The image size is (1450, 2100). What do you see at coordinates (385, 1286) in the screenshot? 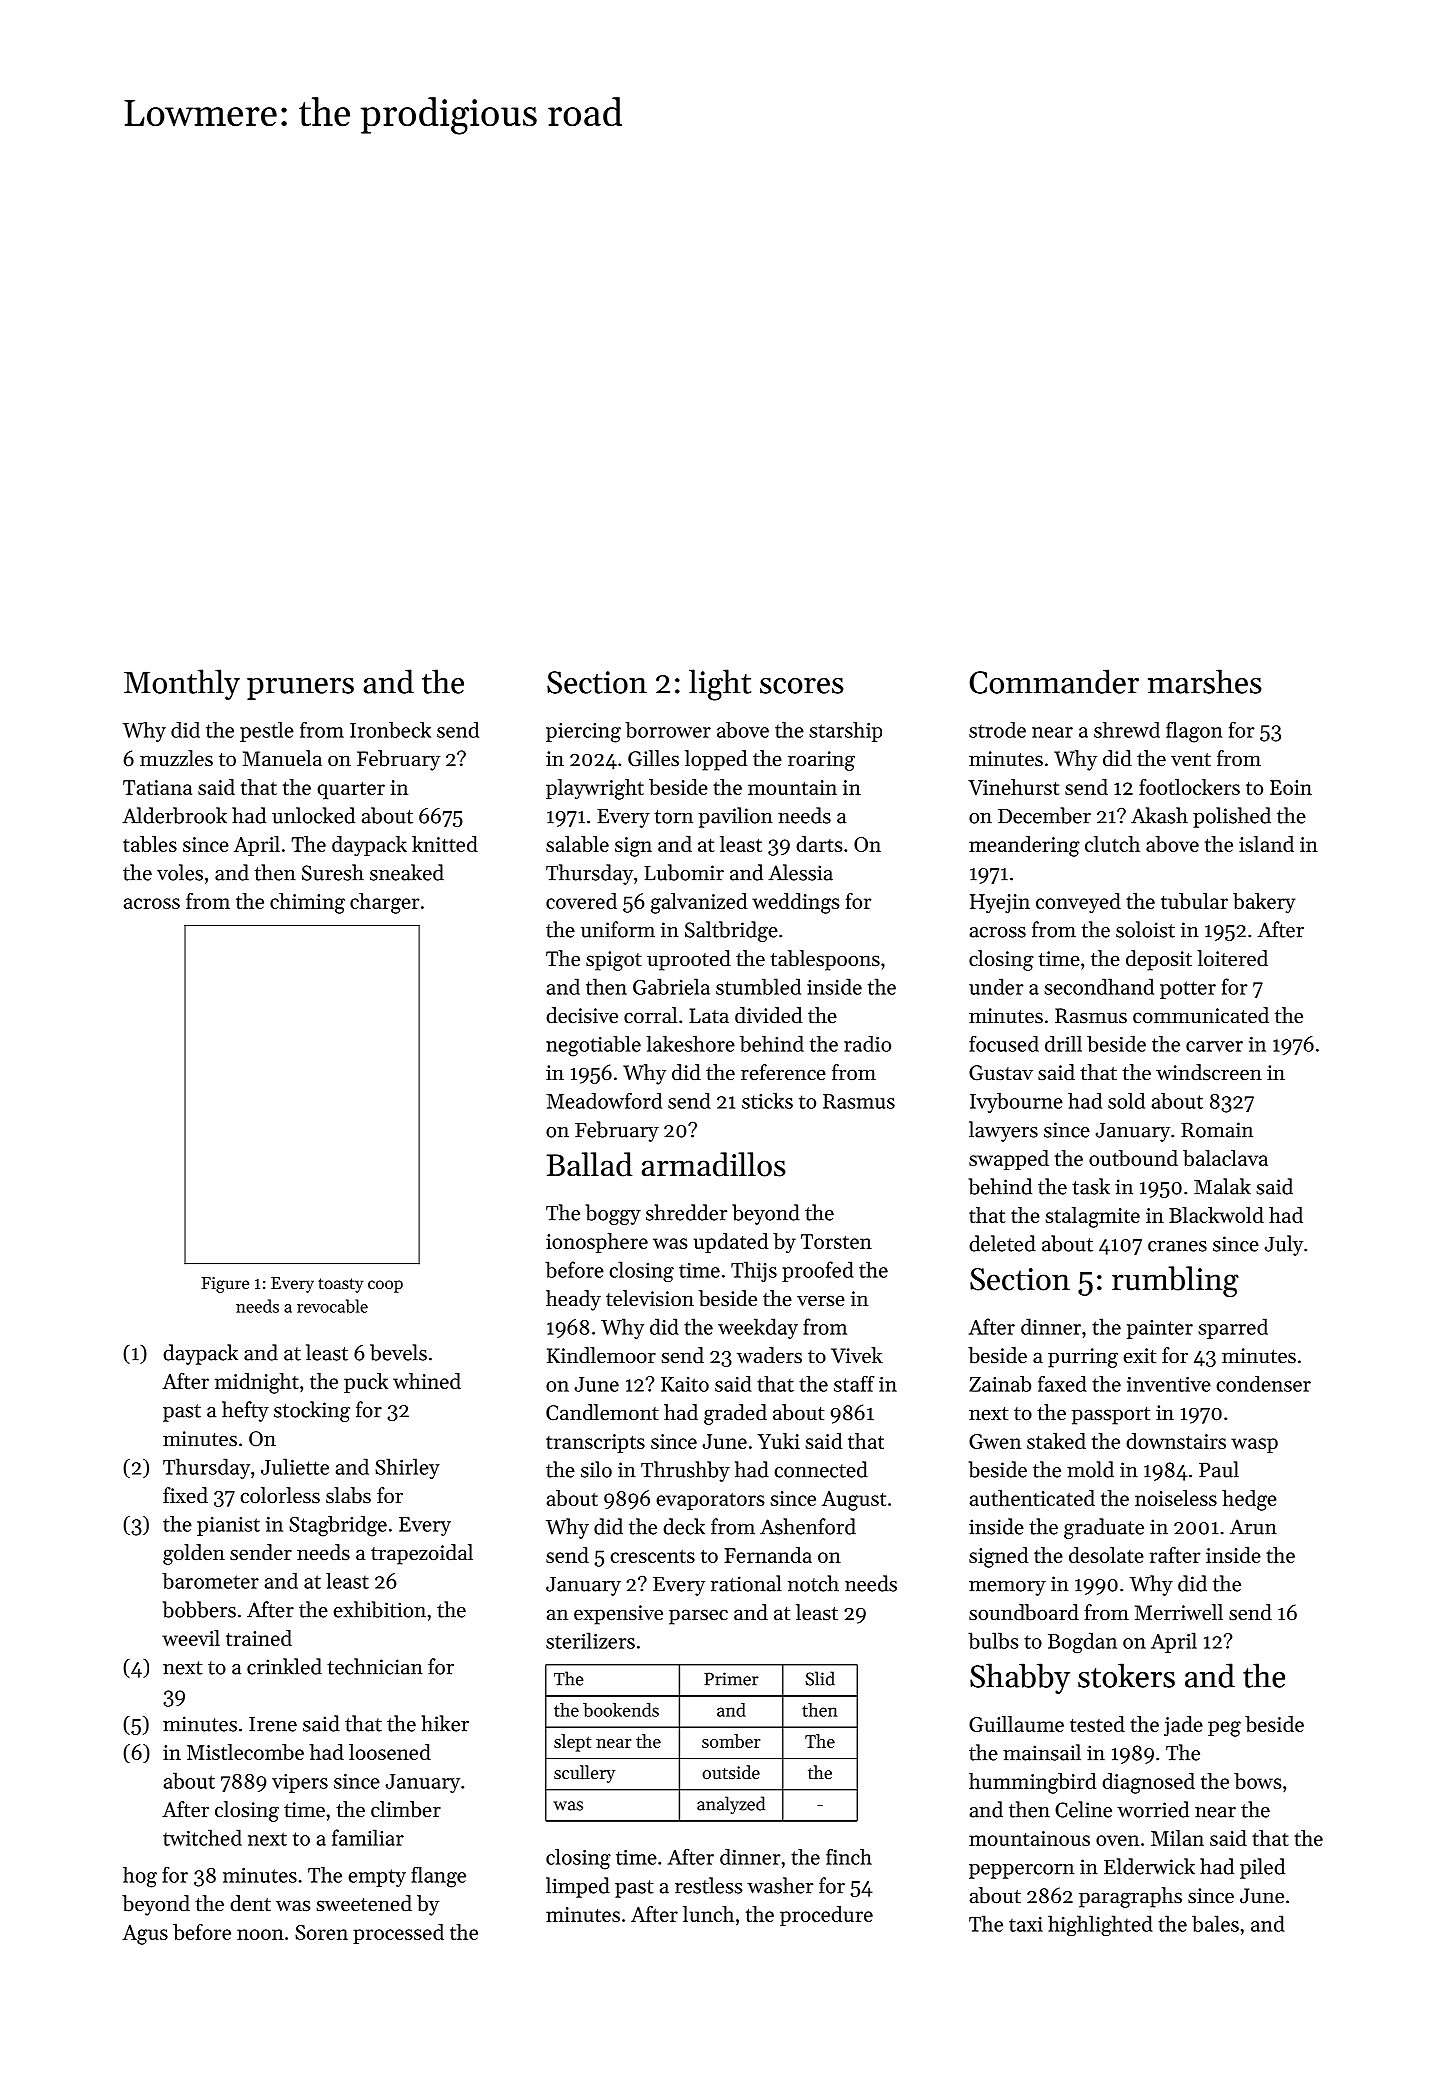
I see `coop` at bounding box center [385, 1286].
